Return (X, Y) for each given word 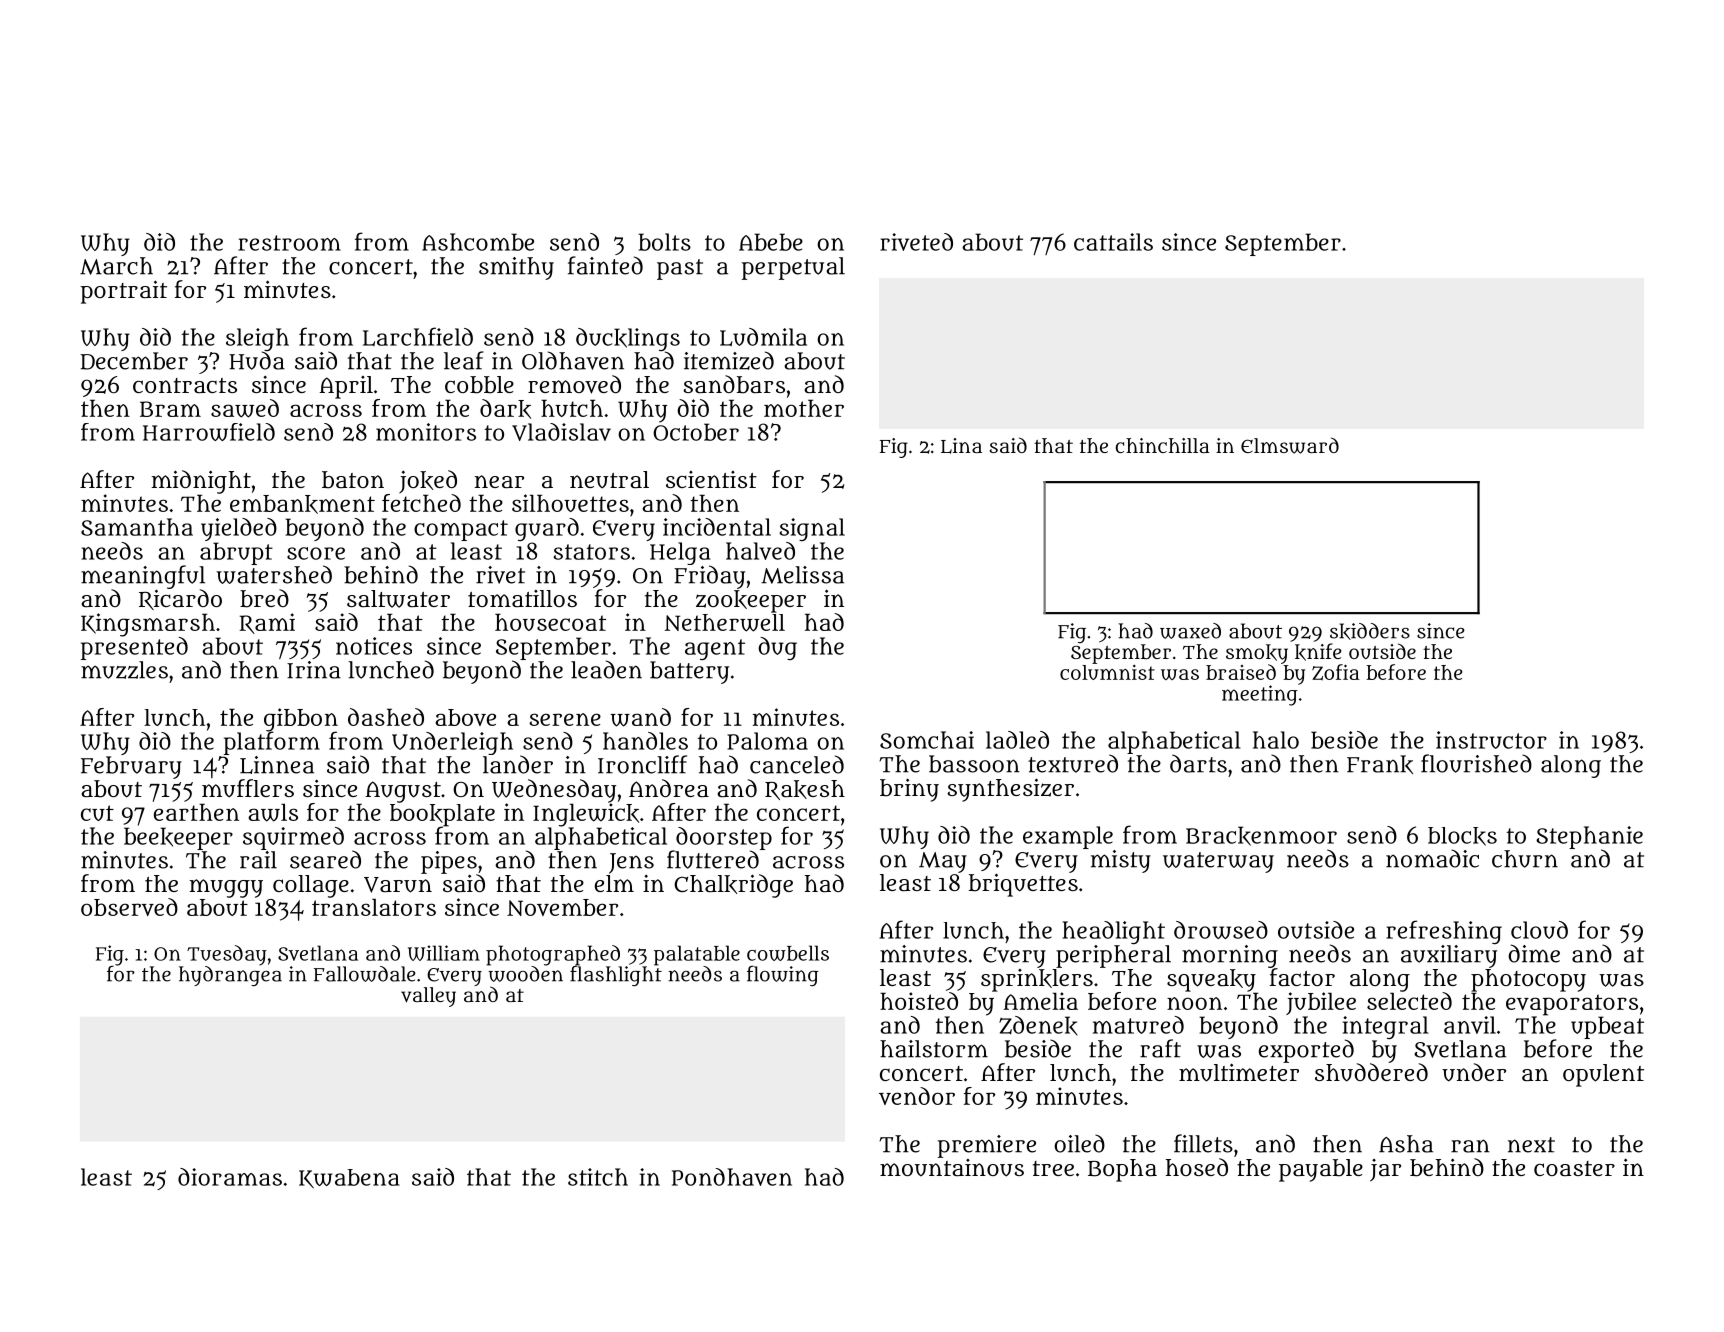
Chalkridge (733, 886)
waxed (1190, 631)
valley (428, 997)
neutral (609, 480)
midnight (201, 482)
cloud (1539, 930)
